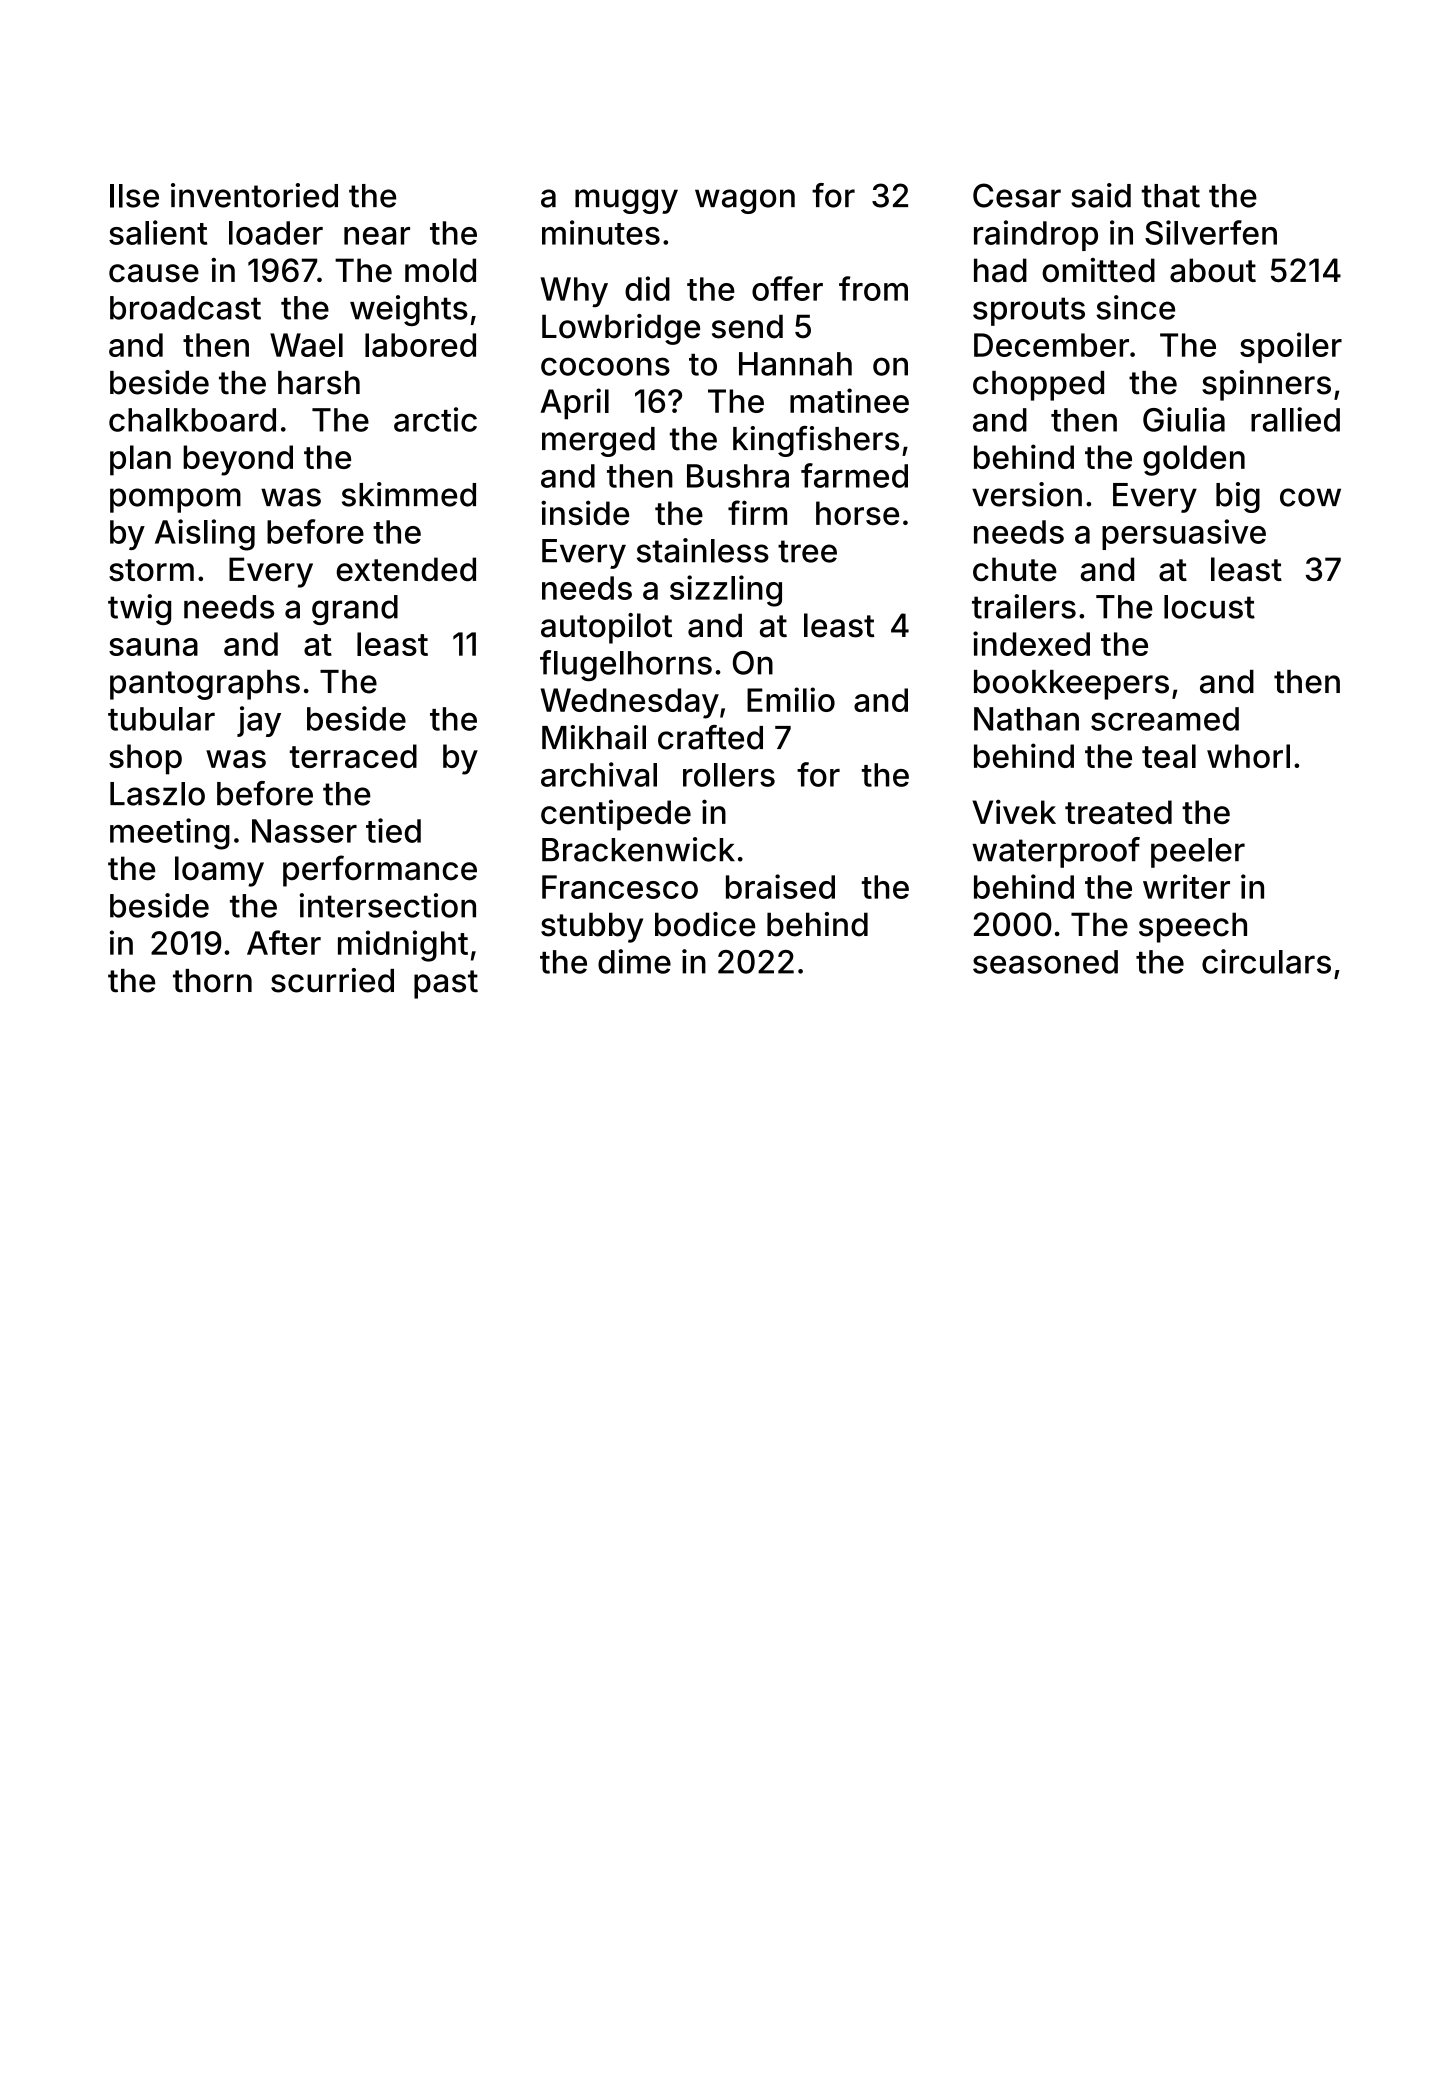 This screenshot has width=1450, height=2100. What do you see at coordinates (1014, 811) in the screenshot?
I see `Vivek` at bounding box center [1014, 811].
